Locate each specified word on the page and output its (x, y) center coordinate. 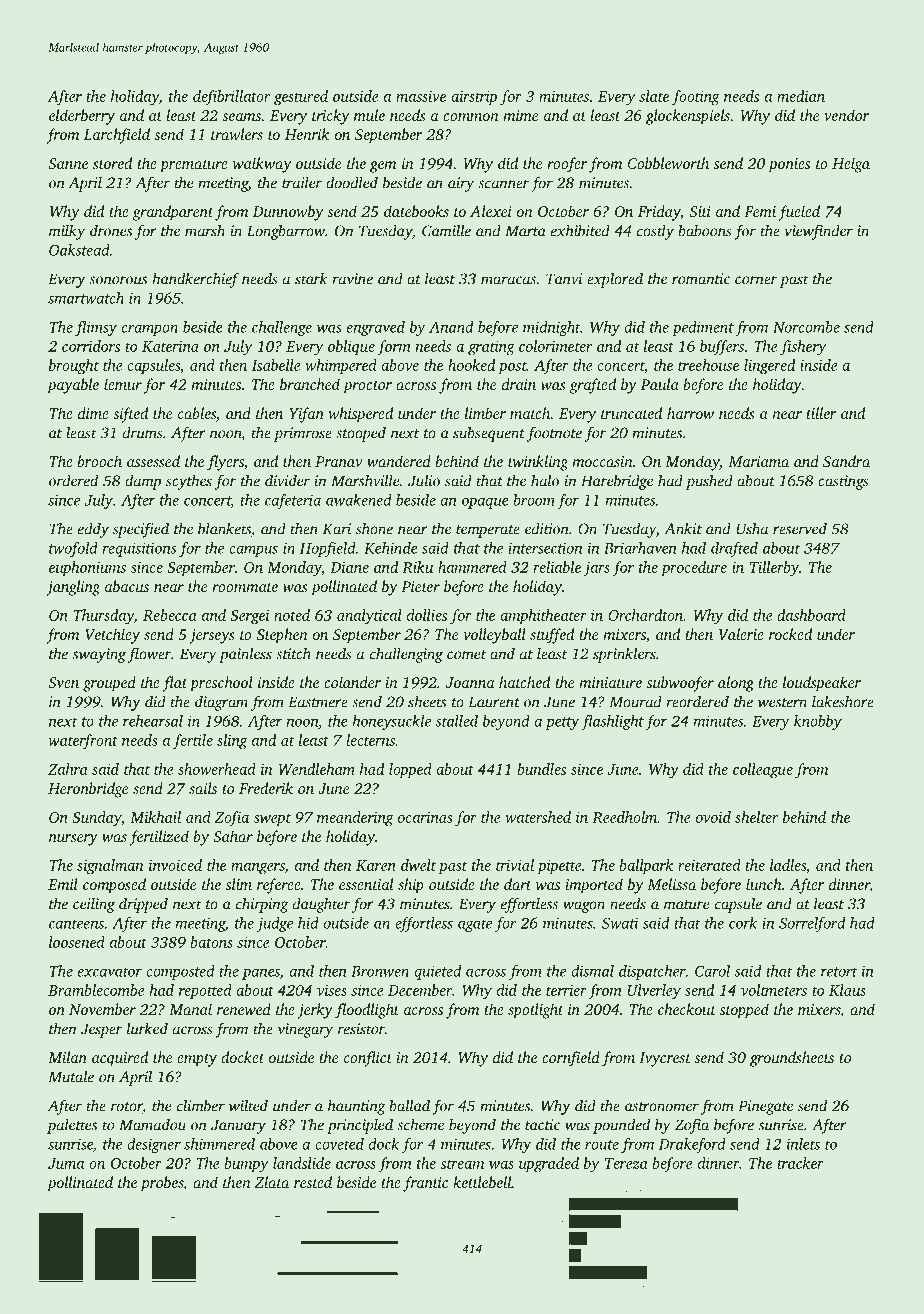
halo (545, 480)
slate (654, 96)
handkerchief (195, 280)
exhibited (580, 230)
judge (275, 924)
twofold (73, 549)
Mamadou (152, 1124)
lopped (410, 770)
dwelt (418, 865)
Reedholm (624, 817)
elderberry (82, 117)
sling (232, 742)
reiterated (709, 865)
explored (615, 280)
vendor (846, 115)
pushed (709, 482)
